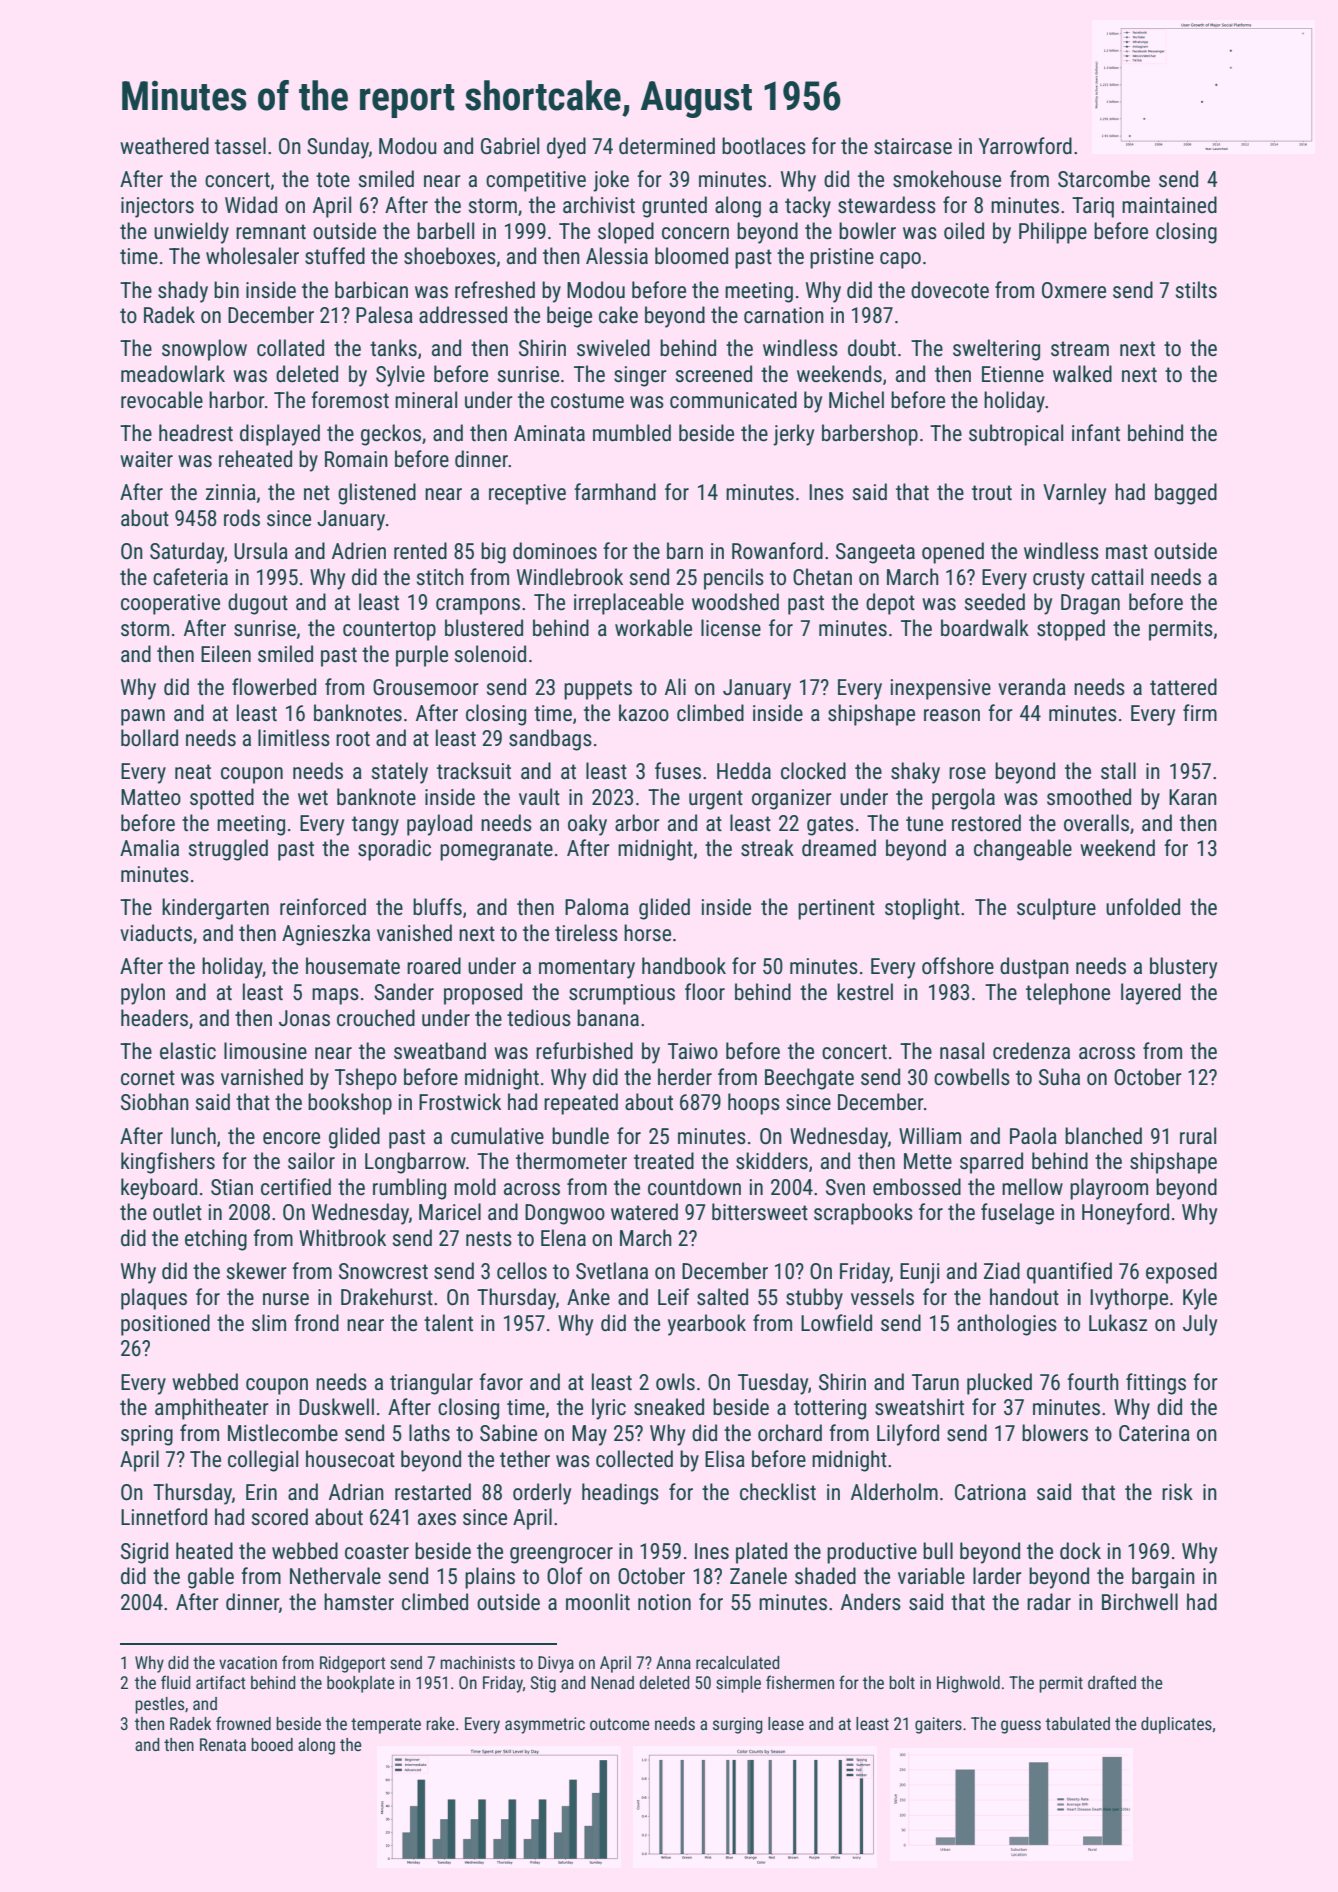 The height and width of the image is (1892, 1338). What do you see at coordinates (913, 146) in the image?
I see `staircase` at bounding box center [913, 146].
